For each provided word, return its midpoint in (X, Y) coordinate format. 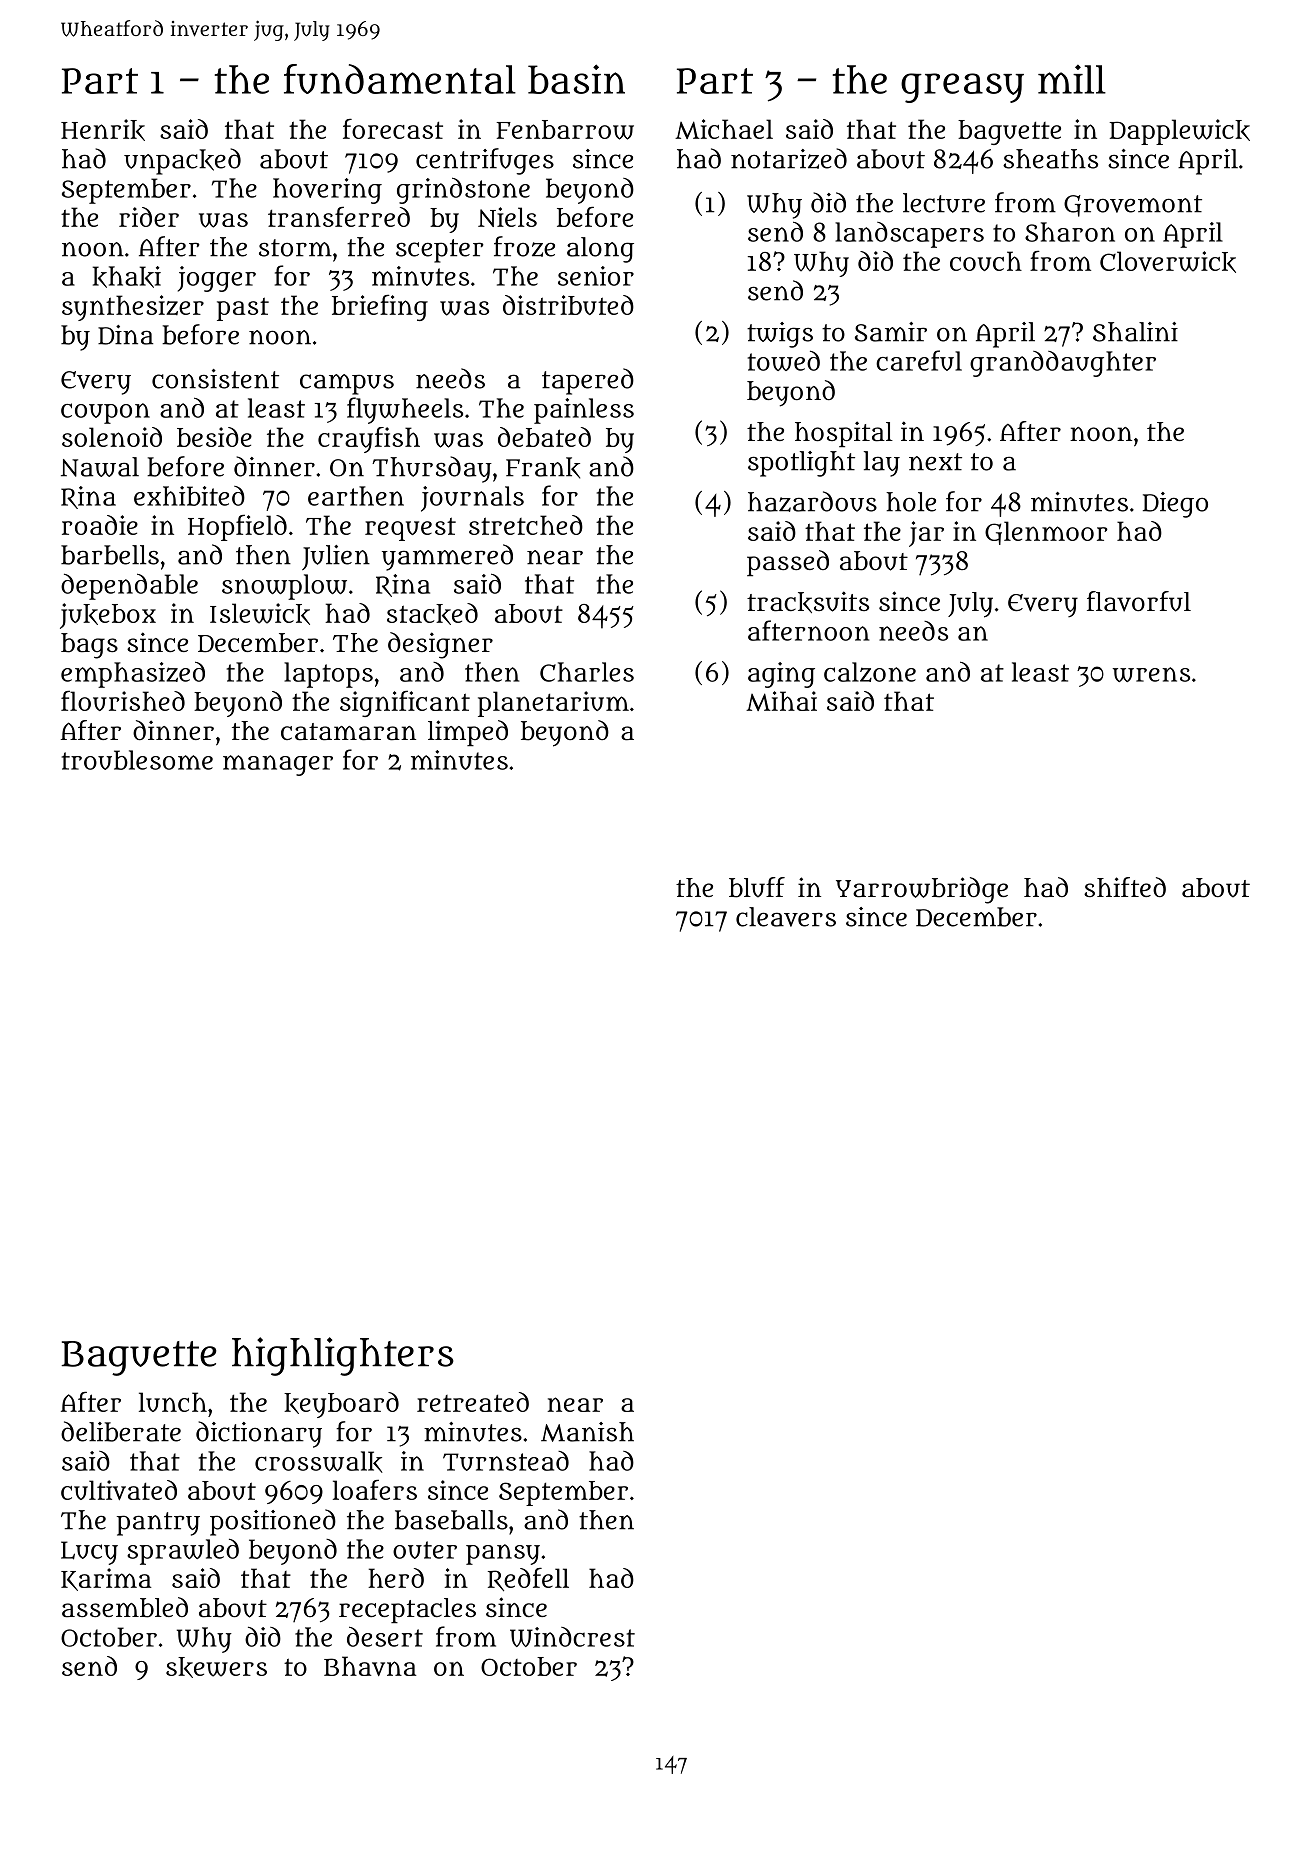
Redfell (528, 1579)
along (600, 250)
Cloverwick (1168, 262)
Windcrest (572, 1637)
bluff (757, 887)
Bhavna (370, 1666)
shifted (1125, 887)
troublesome (137, 760)
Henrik (103, 130)
